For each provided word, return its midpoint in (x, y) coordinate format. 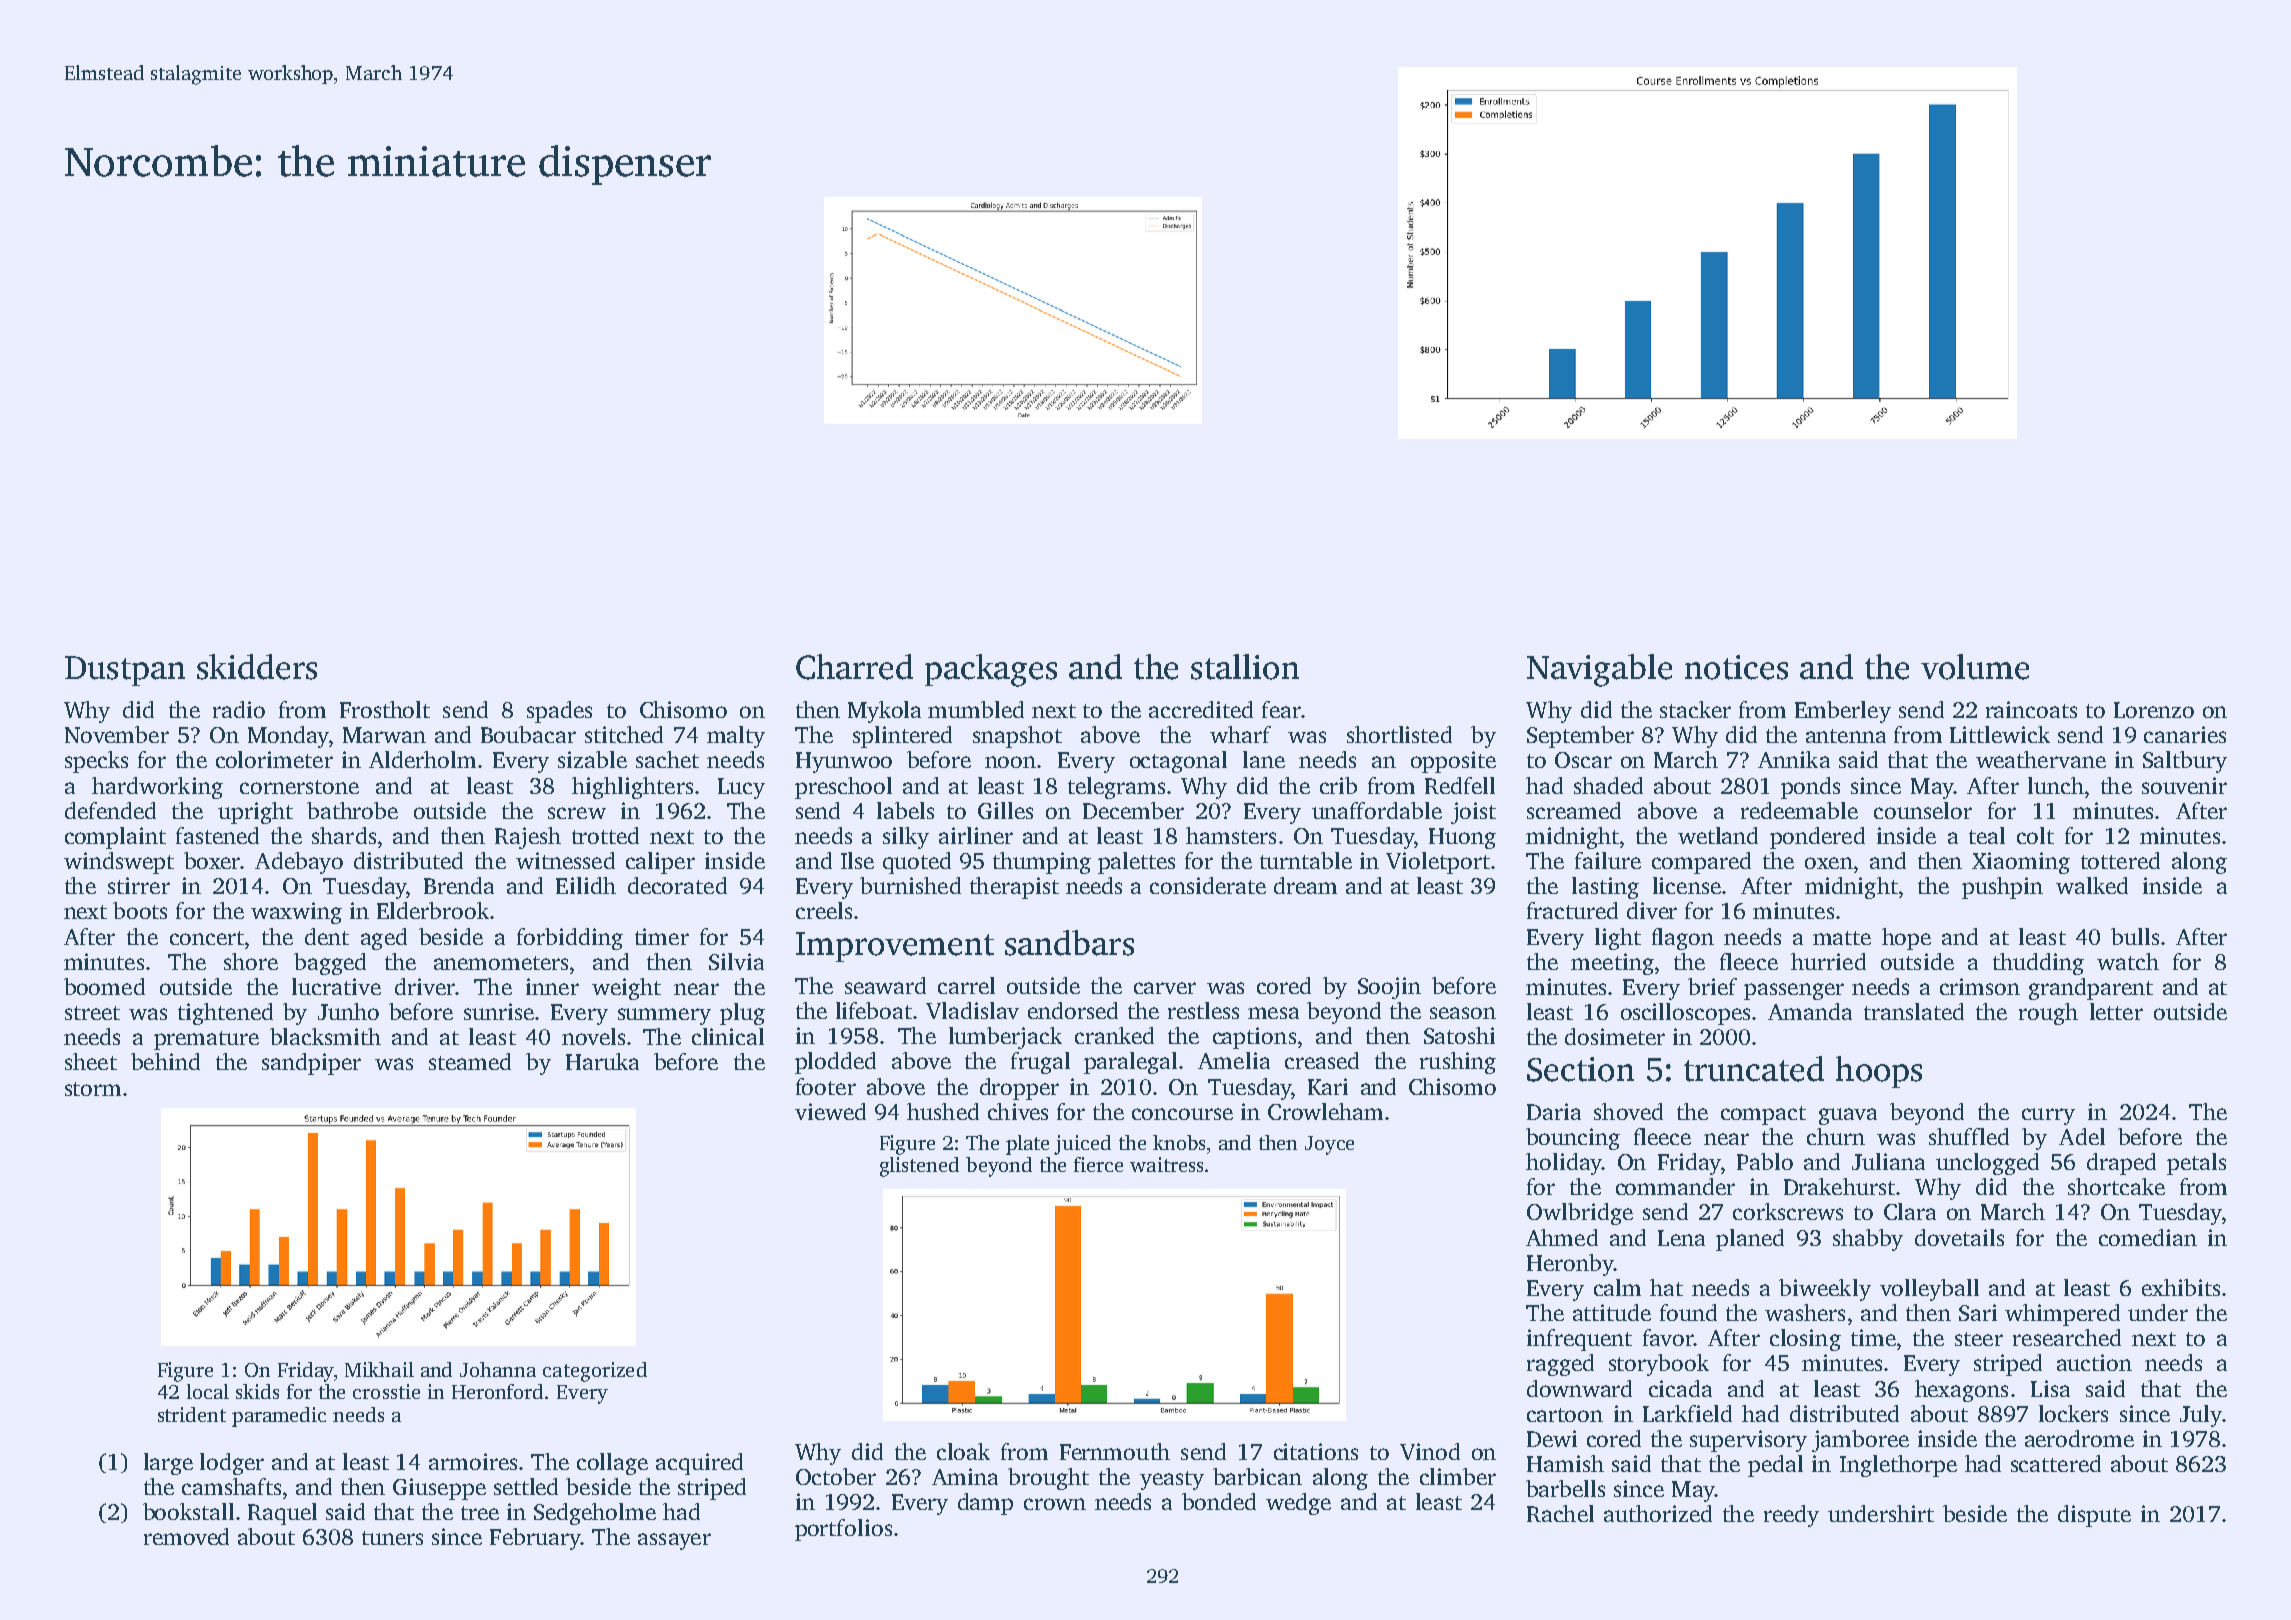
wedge (1298, 1504)
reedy (1791, 1516)
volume (1975, 667)
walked (2092, 885)
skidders (257, 667)
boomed (104, 986)
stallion (1245, 667)
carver (1165, 988)
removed (186, 1536)
